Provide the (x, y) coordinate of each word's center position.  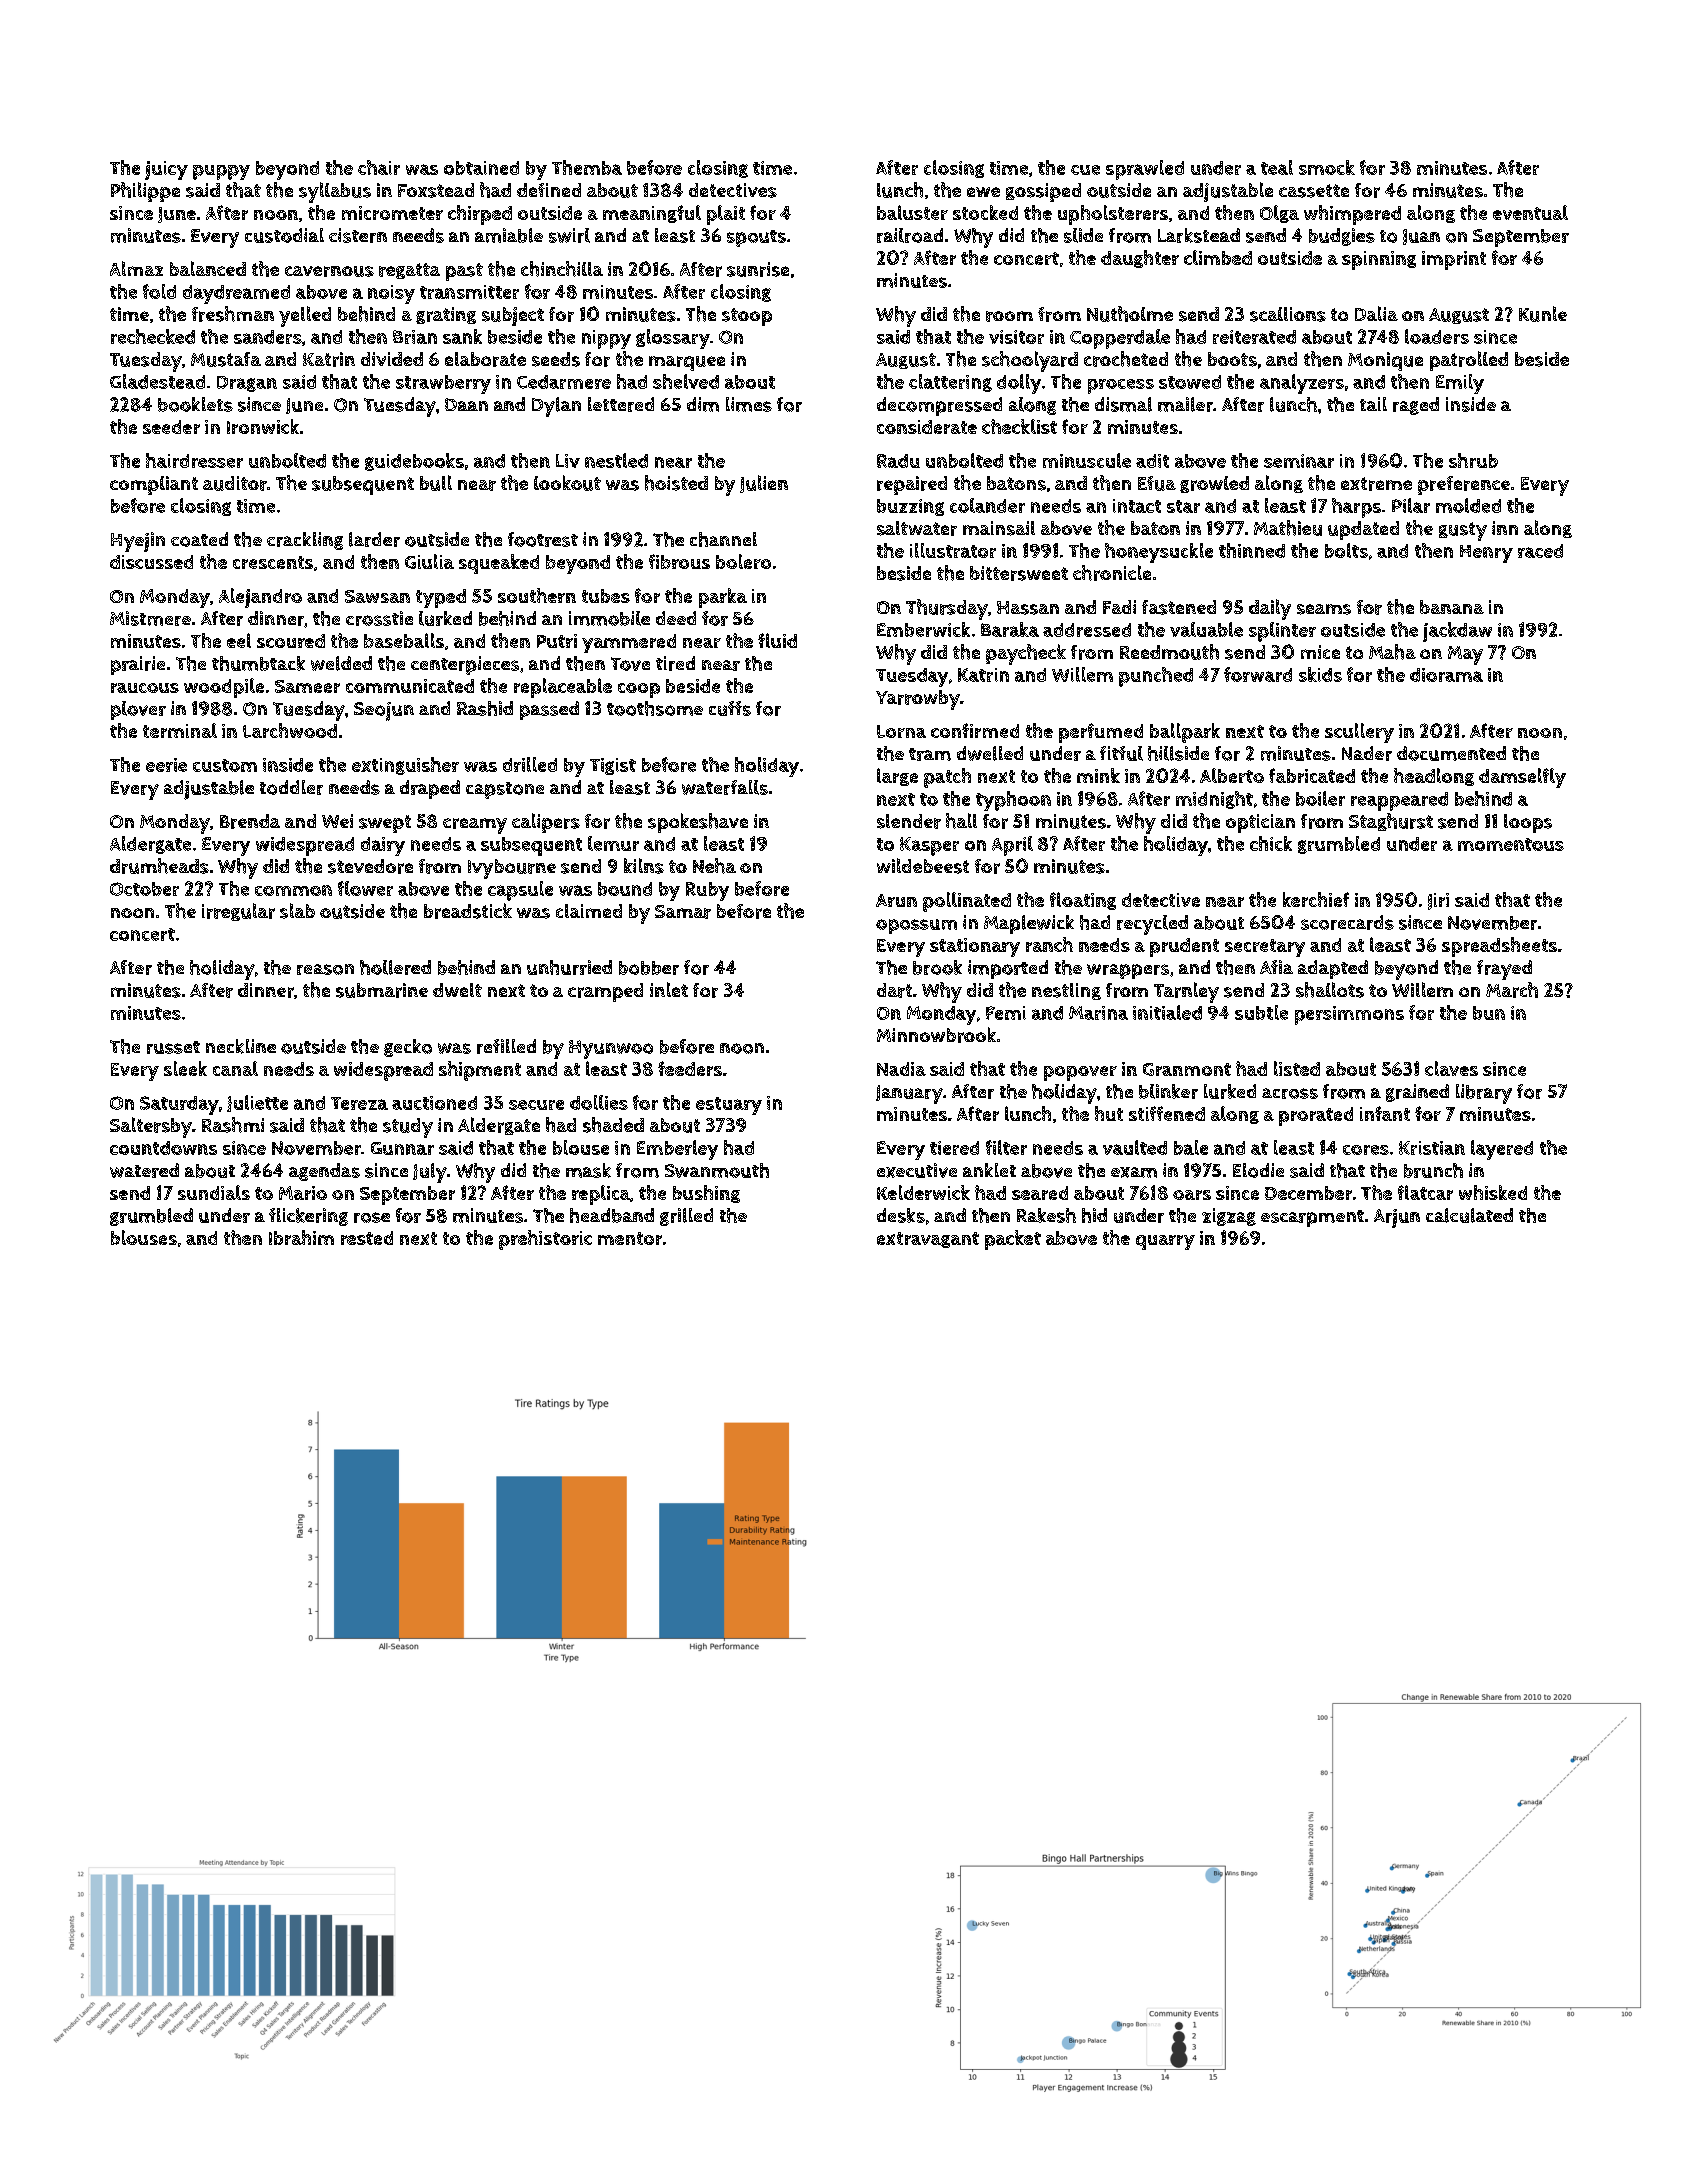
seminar (1299, 461)
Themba (587, 167)
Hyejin (138, 542)
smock (1327, 167)
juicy (166, 170)
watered (144, 1170)
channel (723, 539)
